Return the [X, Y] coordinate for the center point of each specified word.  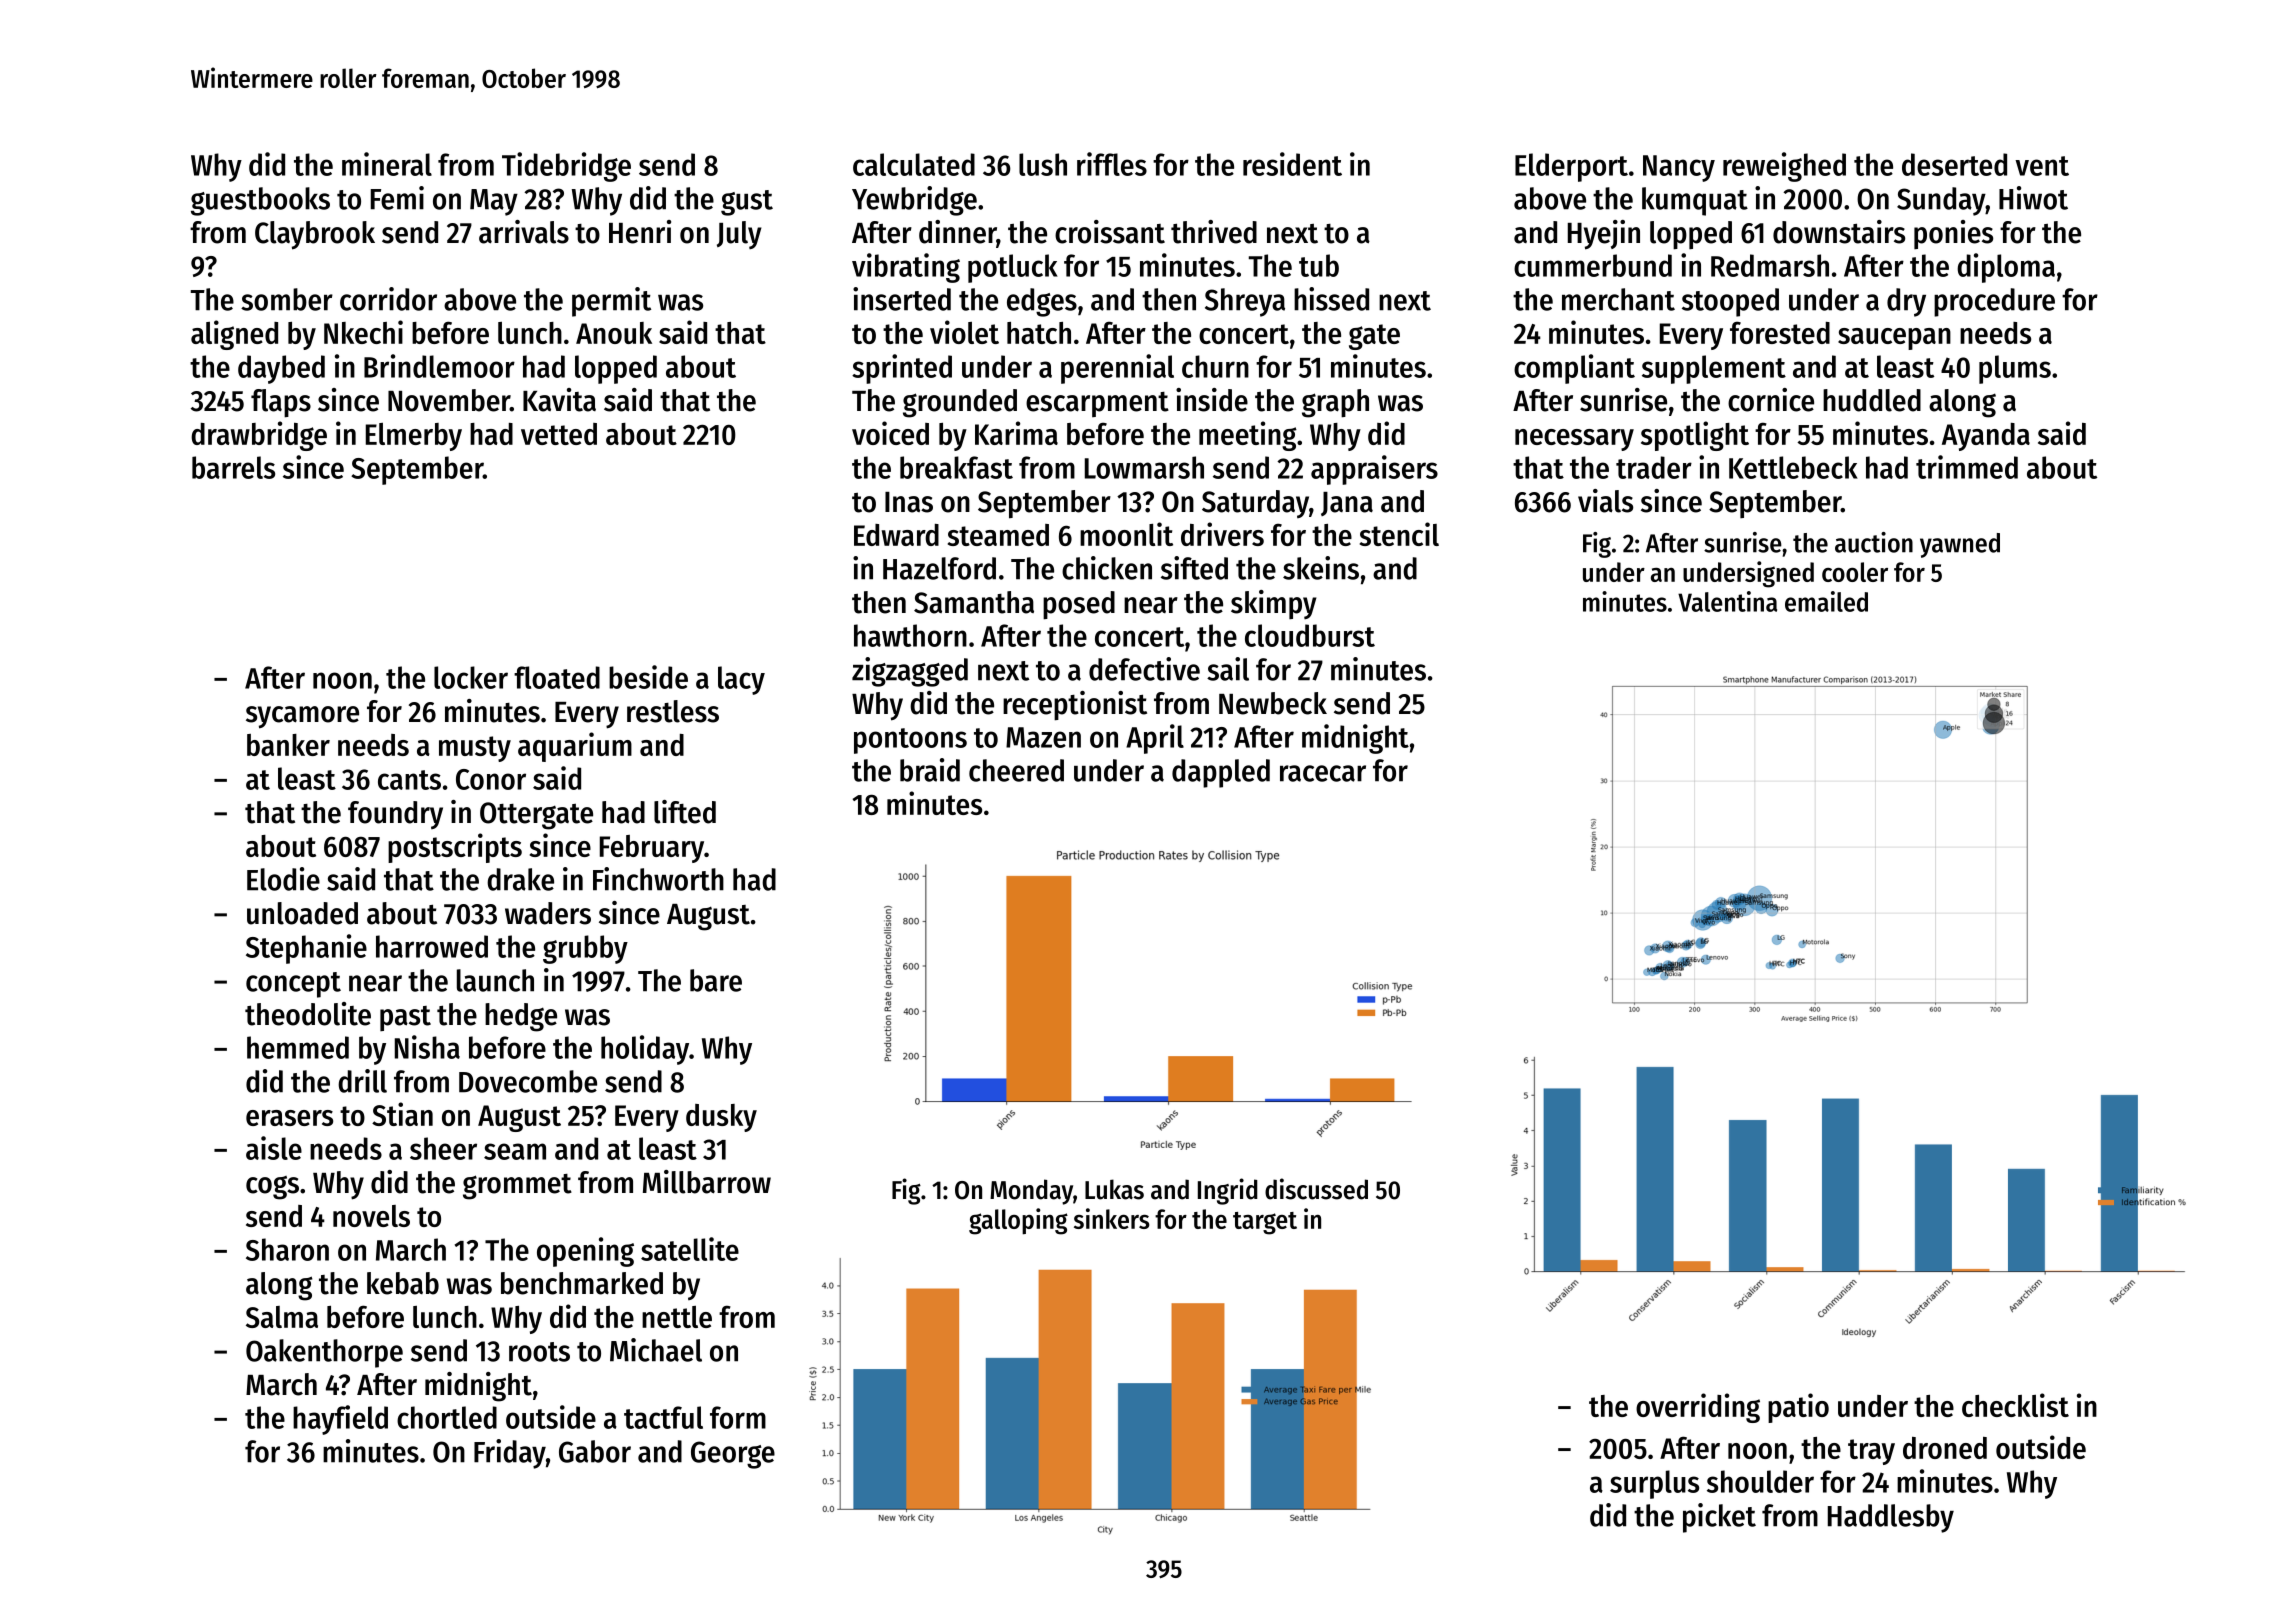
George [733, 1455]
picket [1719, 1518]
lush [1043, 164]
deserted [1954, 164]
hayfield [340, 1420]
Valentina [1727, 601]
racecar [1323, 773]
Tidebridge [566, 167]
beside [648, 677]
